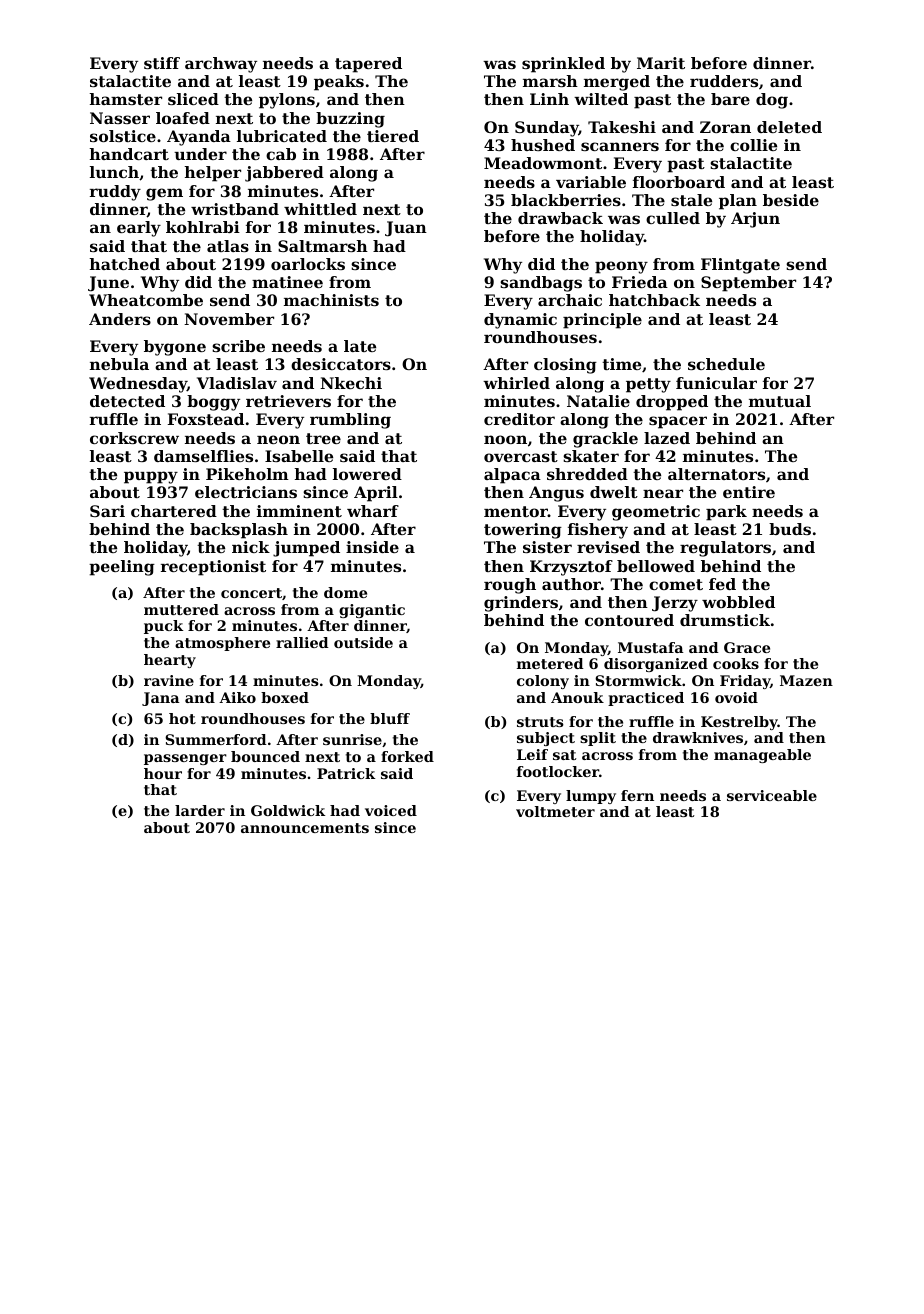 This screenshot has height=1314, width=924. I want to click on funicular, so click(716, 383).
